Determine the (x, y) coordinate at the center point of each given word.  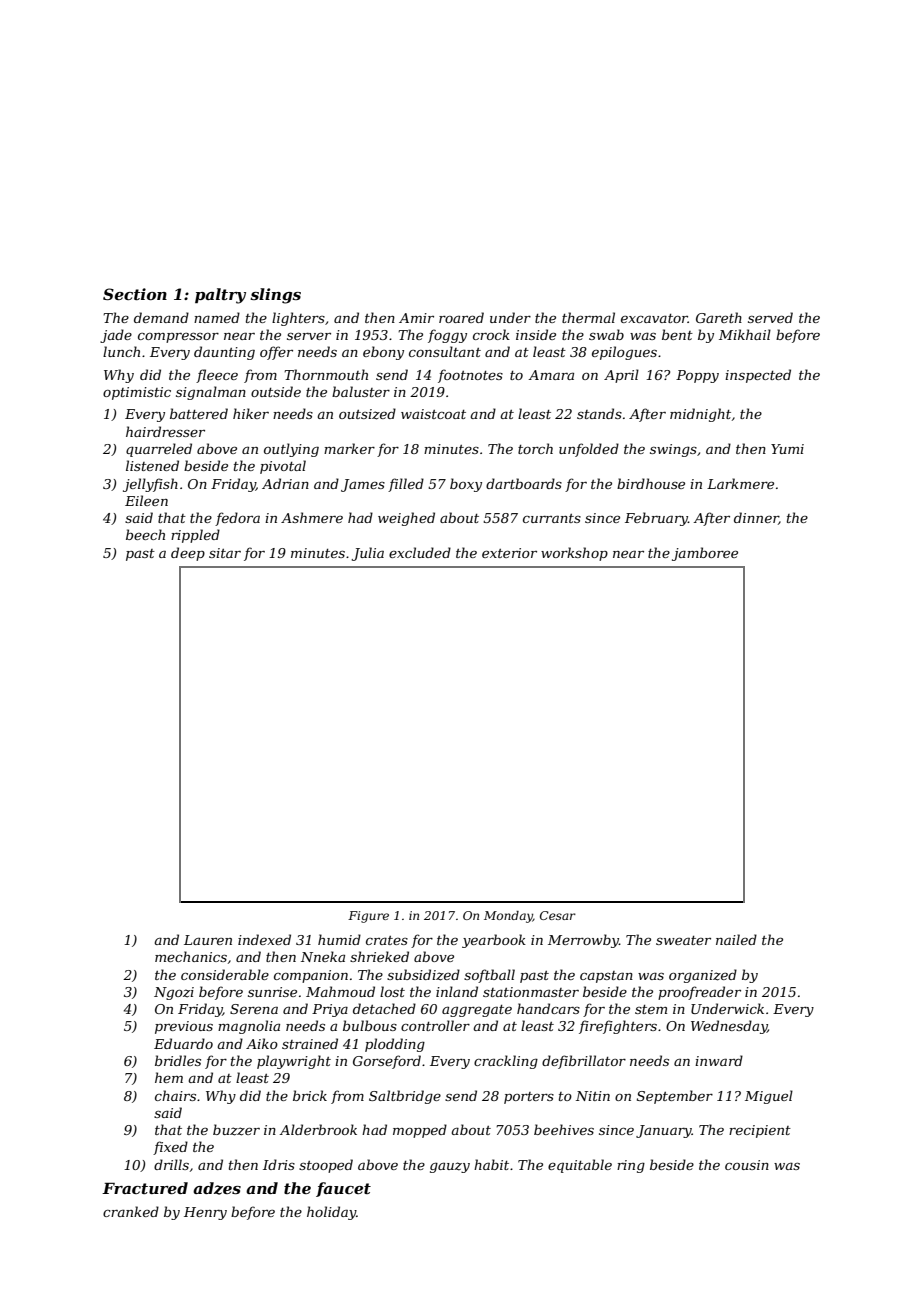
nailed (736, 939)
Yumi (787, 449)
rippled (195, 536)
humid (339, 939)
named (217, 317)
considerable (225, 974)
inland (457, 991)
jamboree (705, 554)
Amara (551, 375)
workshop (574, 554)
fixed (170, 1148)
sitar (225, 553)
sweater (683, 940)
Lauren (208, 940)
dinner (756, 518)
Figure (368, 917)
